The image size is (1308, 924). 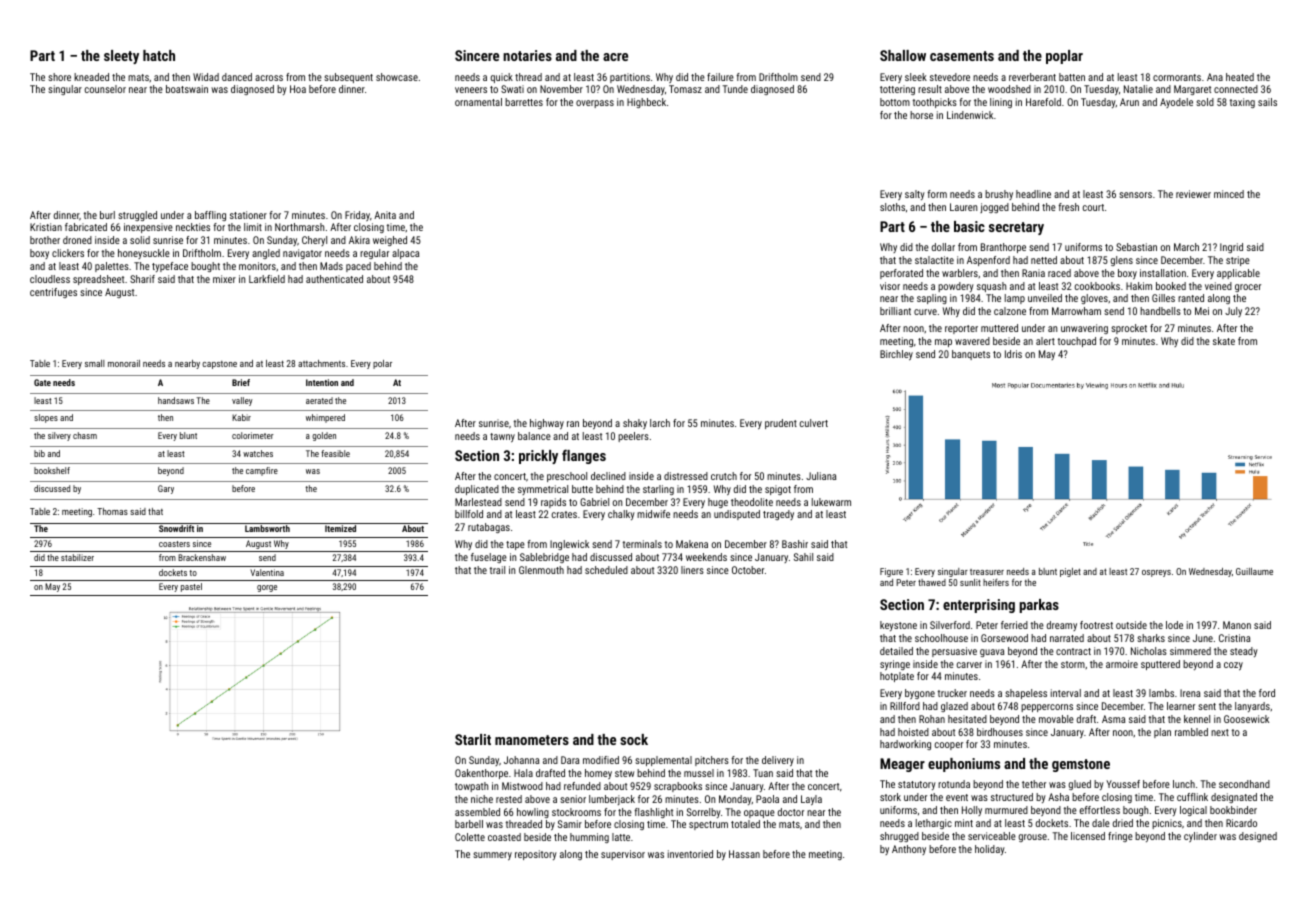 What do you see at coordinates (187, 89) in the screenshot?
I see `boatswain` at bounding box center [187, 89].
